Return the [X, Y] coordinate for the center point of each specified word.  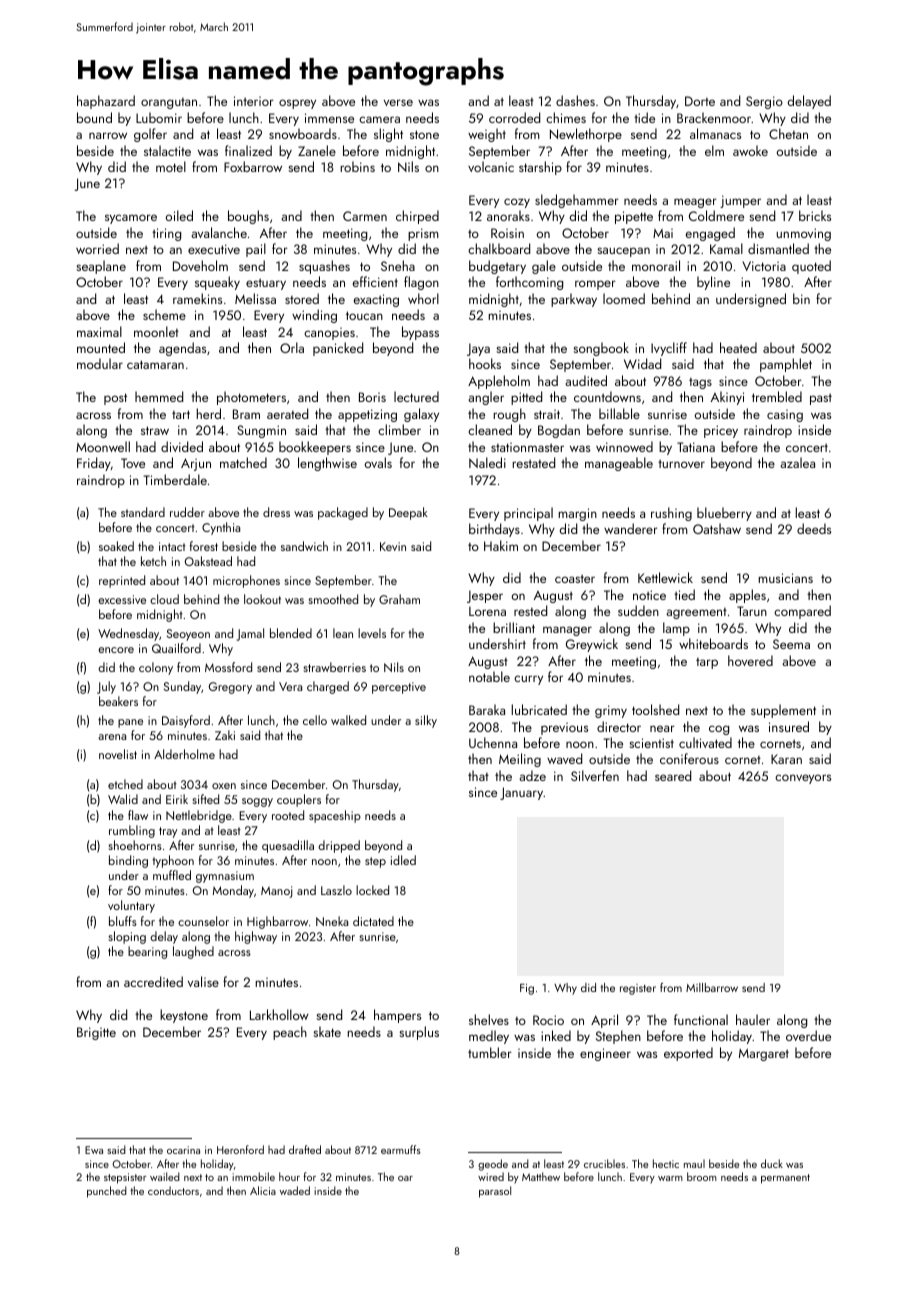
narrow [108, 135]
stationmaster [527, 447]
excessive [122, 599]
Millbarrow [712, 987]
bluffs [123, 921]
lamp [676, 629]
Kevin [393, 546]
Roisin [507, 233]
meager [695, 203]
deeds [814, 528]
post [115, 399]
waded [295, 1190]
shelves [489, 1019]
